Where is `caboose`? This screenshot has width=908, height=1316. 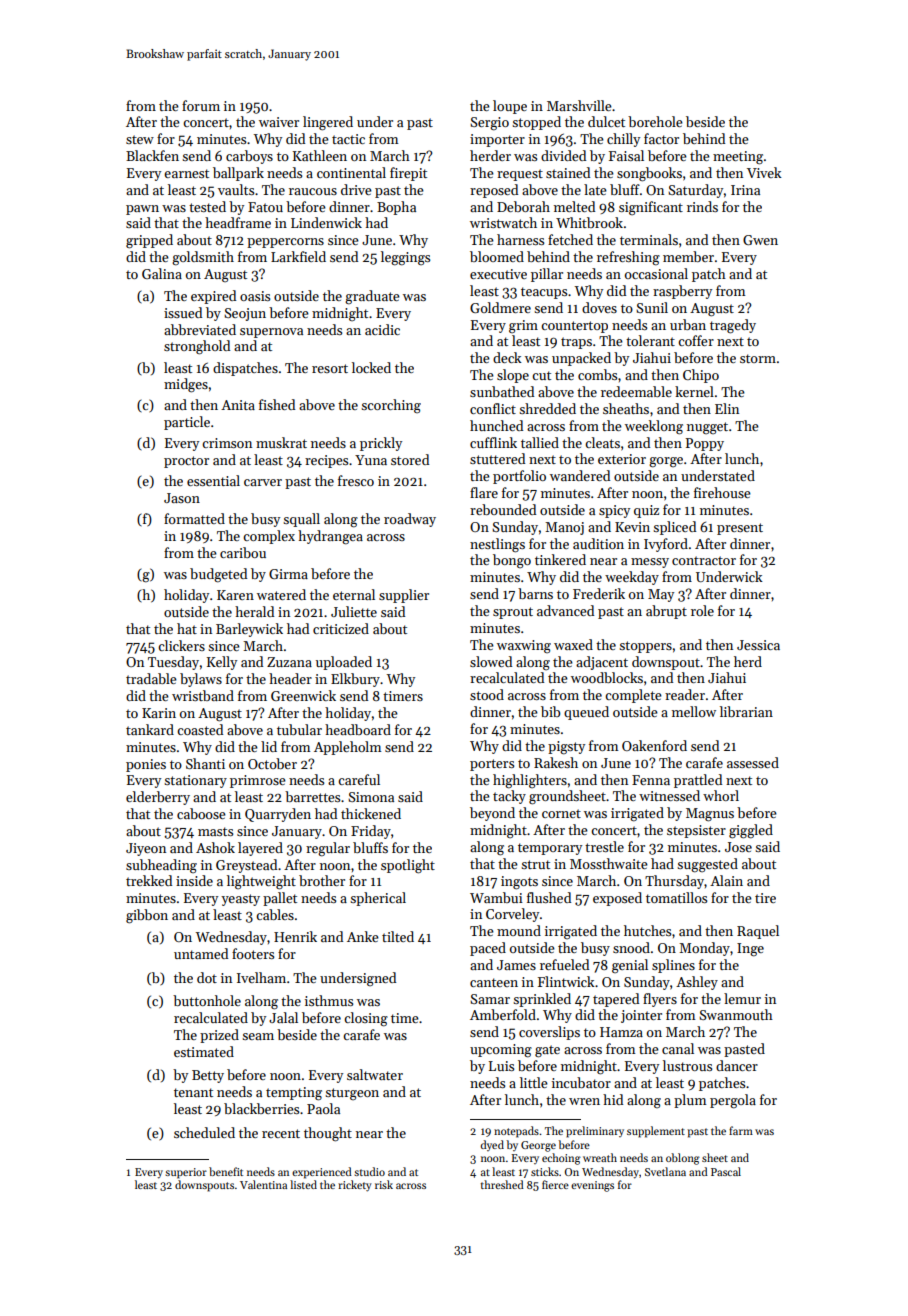
caboose is located at coordinates (201, 813).
